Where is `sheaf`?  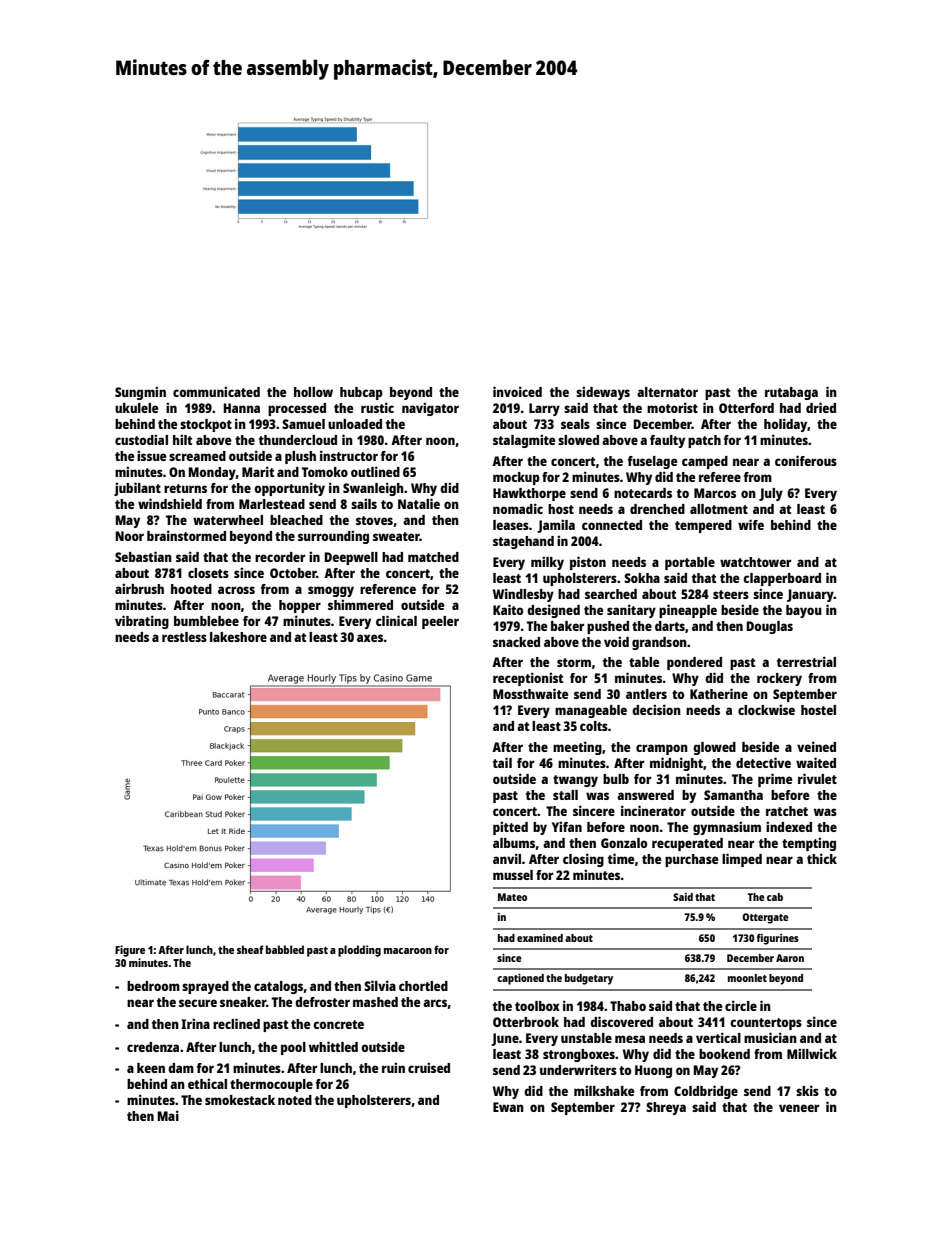
sheaf is located at coordinates (250, 949).
